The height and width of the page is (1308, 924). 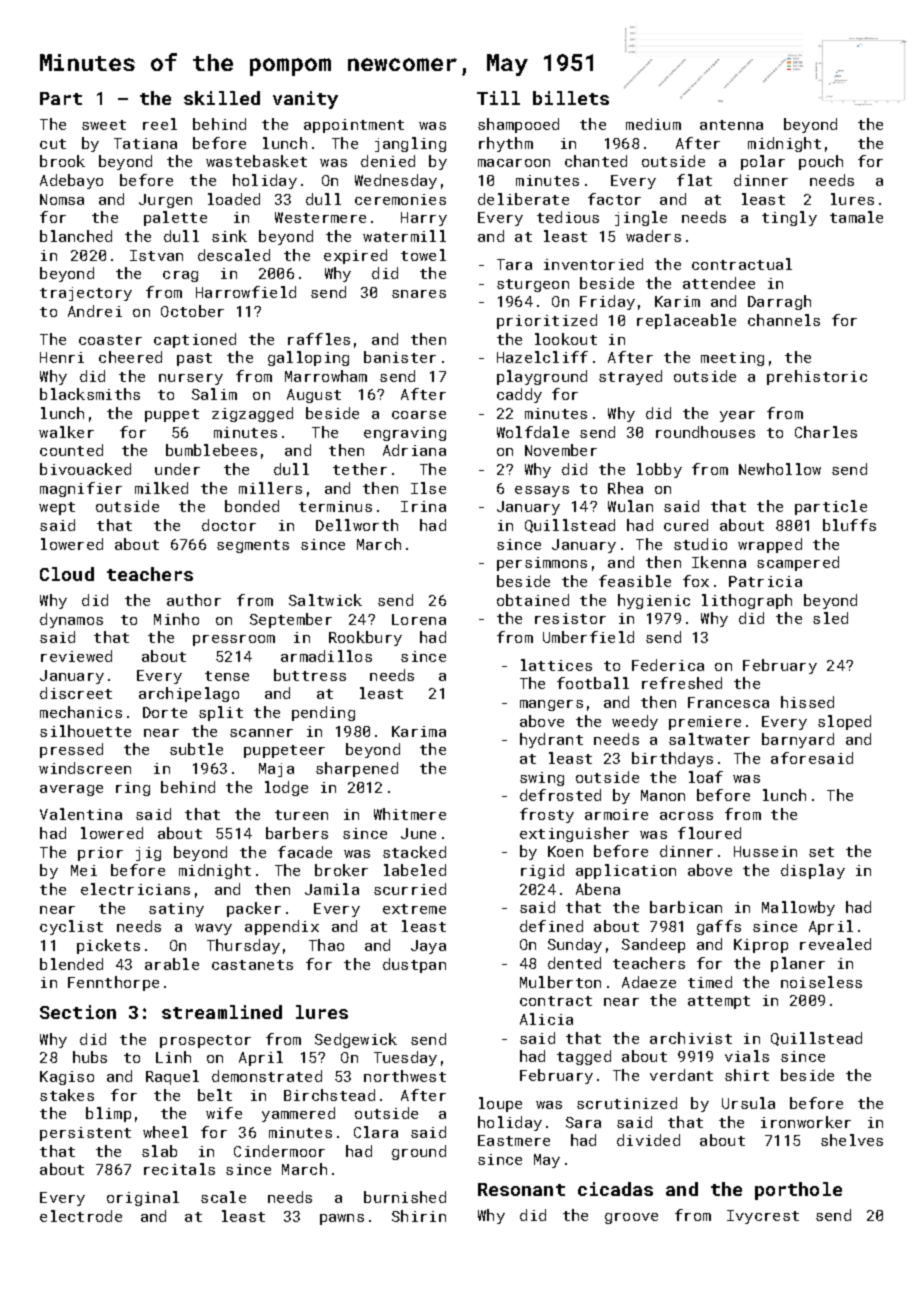 What do you see at coordinates (62, 357) in the page?
I see `Henri` at bounding box center [62, 357].
